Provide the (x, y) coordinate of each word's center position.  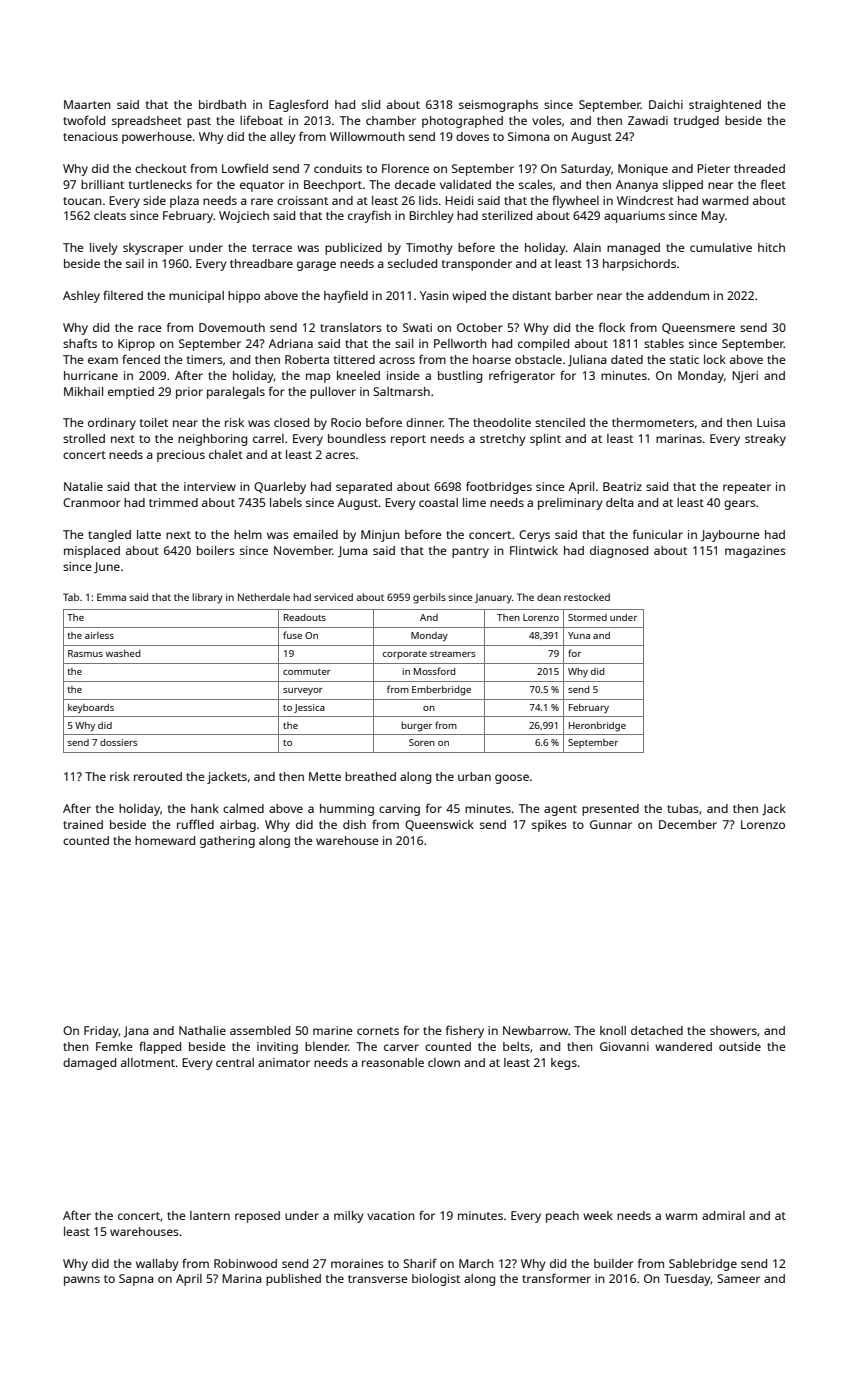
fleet (773, 184)
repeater (747, 488)
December (688, 824)
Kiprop (136, 345)
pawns (82, 1281)
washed (123, 653)
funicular (658, 534)
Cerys (534, 536)
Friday (101, 1032)
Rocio (346, 422)
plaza (184, 202)
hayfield (346, 296)
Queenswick (439, 825)
